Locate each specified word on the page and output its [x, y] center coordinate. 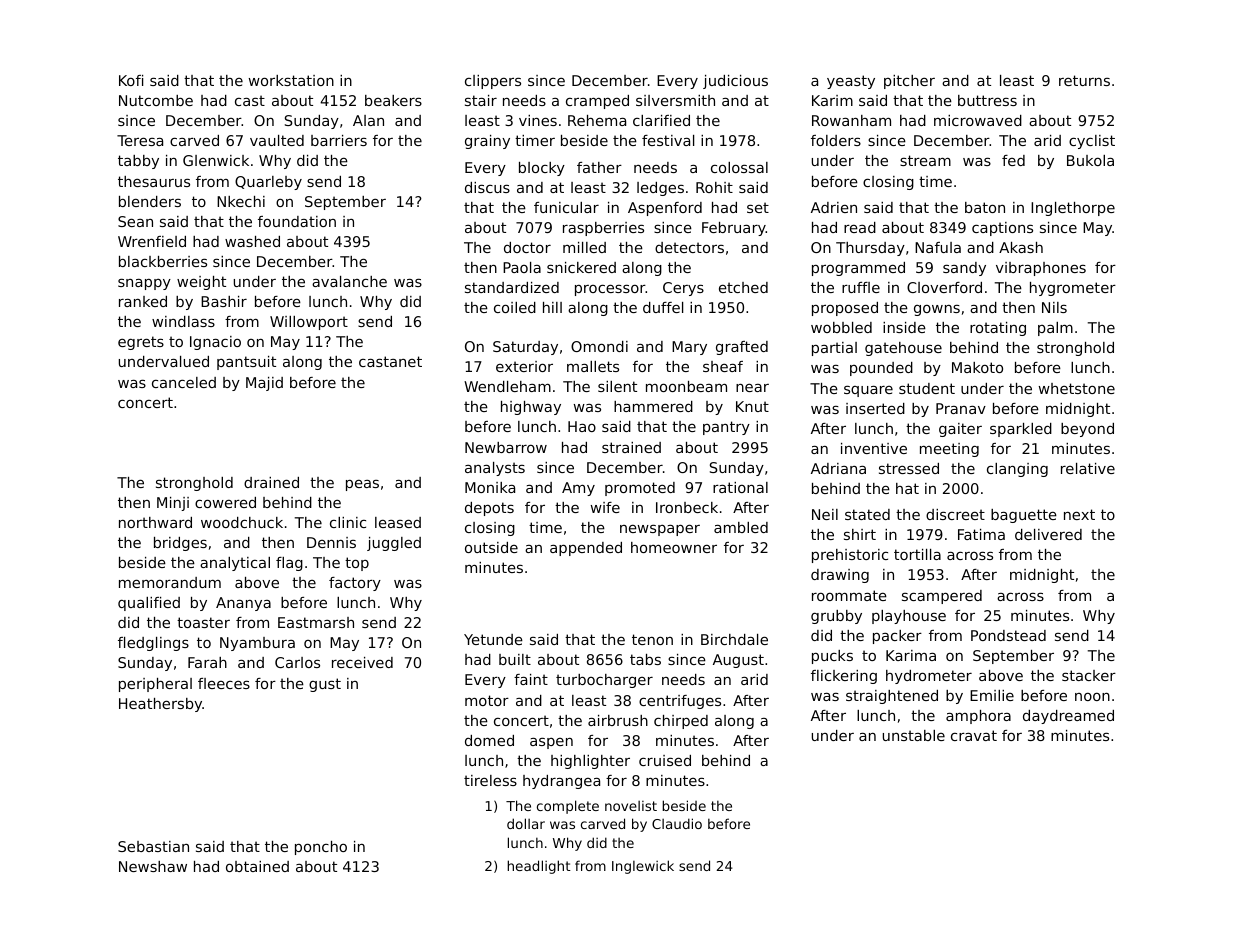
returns [1084, 80]
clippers [493, 82]
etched [743, 287]
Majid [264, 384]
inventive [874, 448]
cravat [974, 735]
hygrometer [1073, 289]
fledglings [153, 644]
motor [487, 700]
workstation [291, 80]
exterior [524, 366]
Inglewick [643, 867]
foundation [297, 221]
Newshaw [153, 866]
